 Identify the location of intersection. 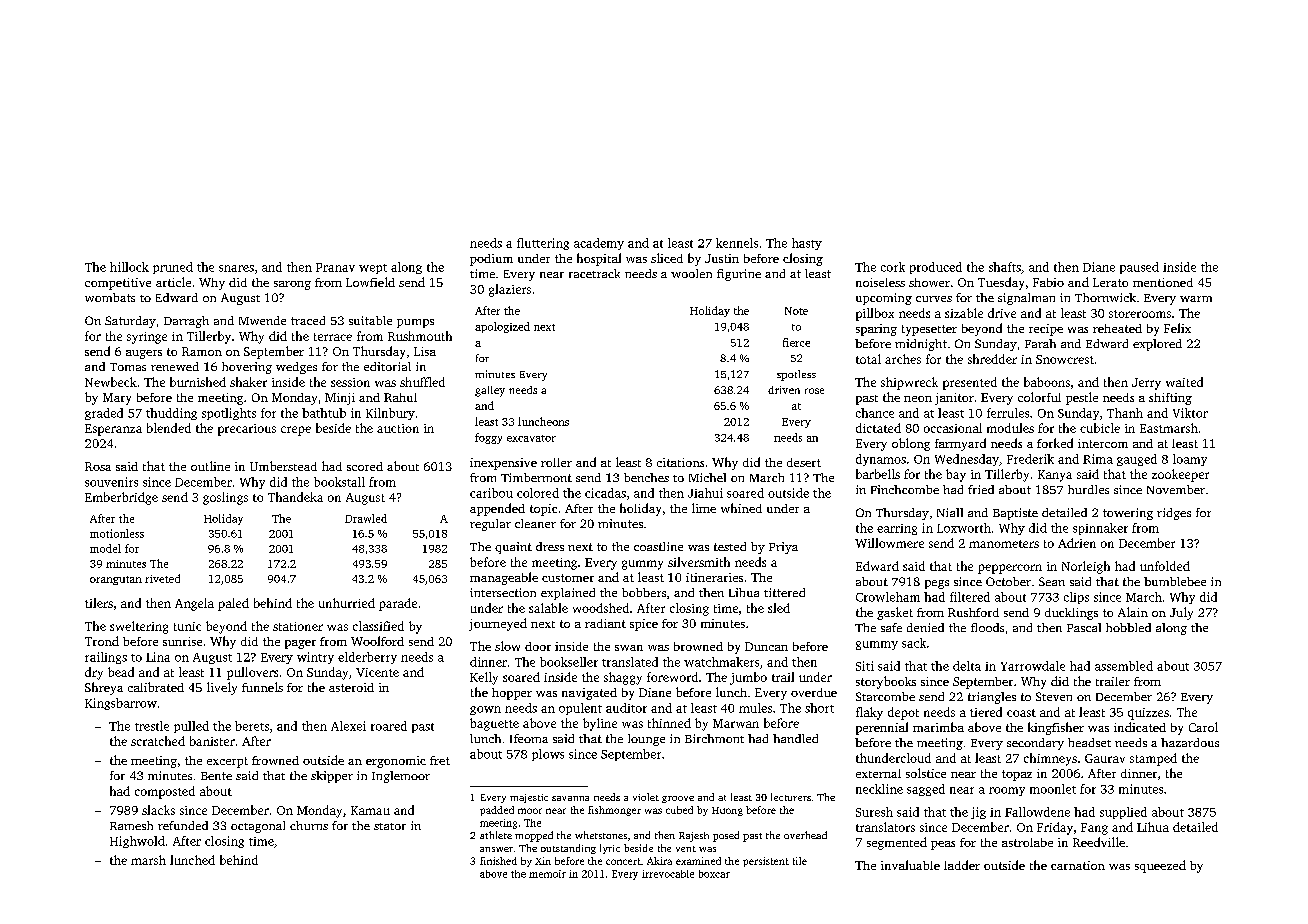
(503, 592).
